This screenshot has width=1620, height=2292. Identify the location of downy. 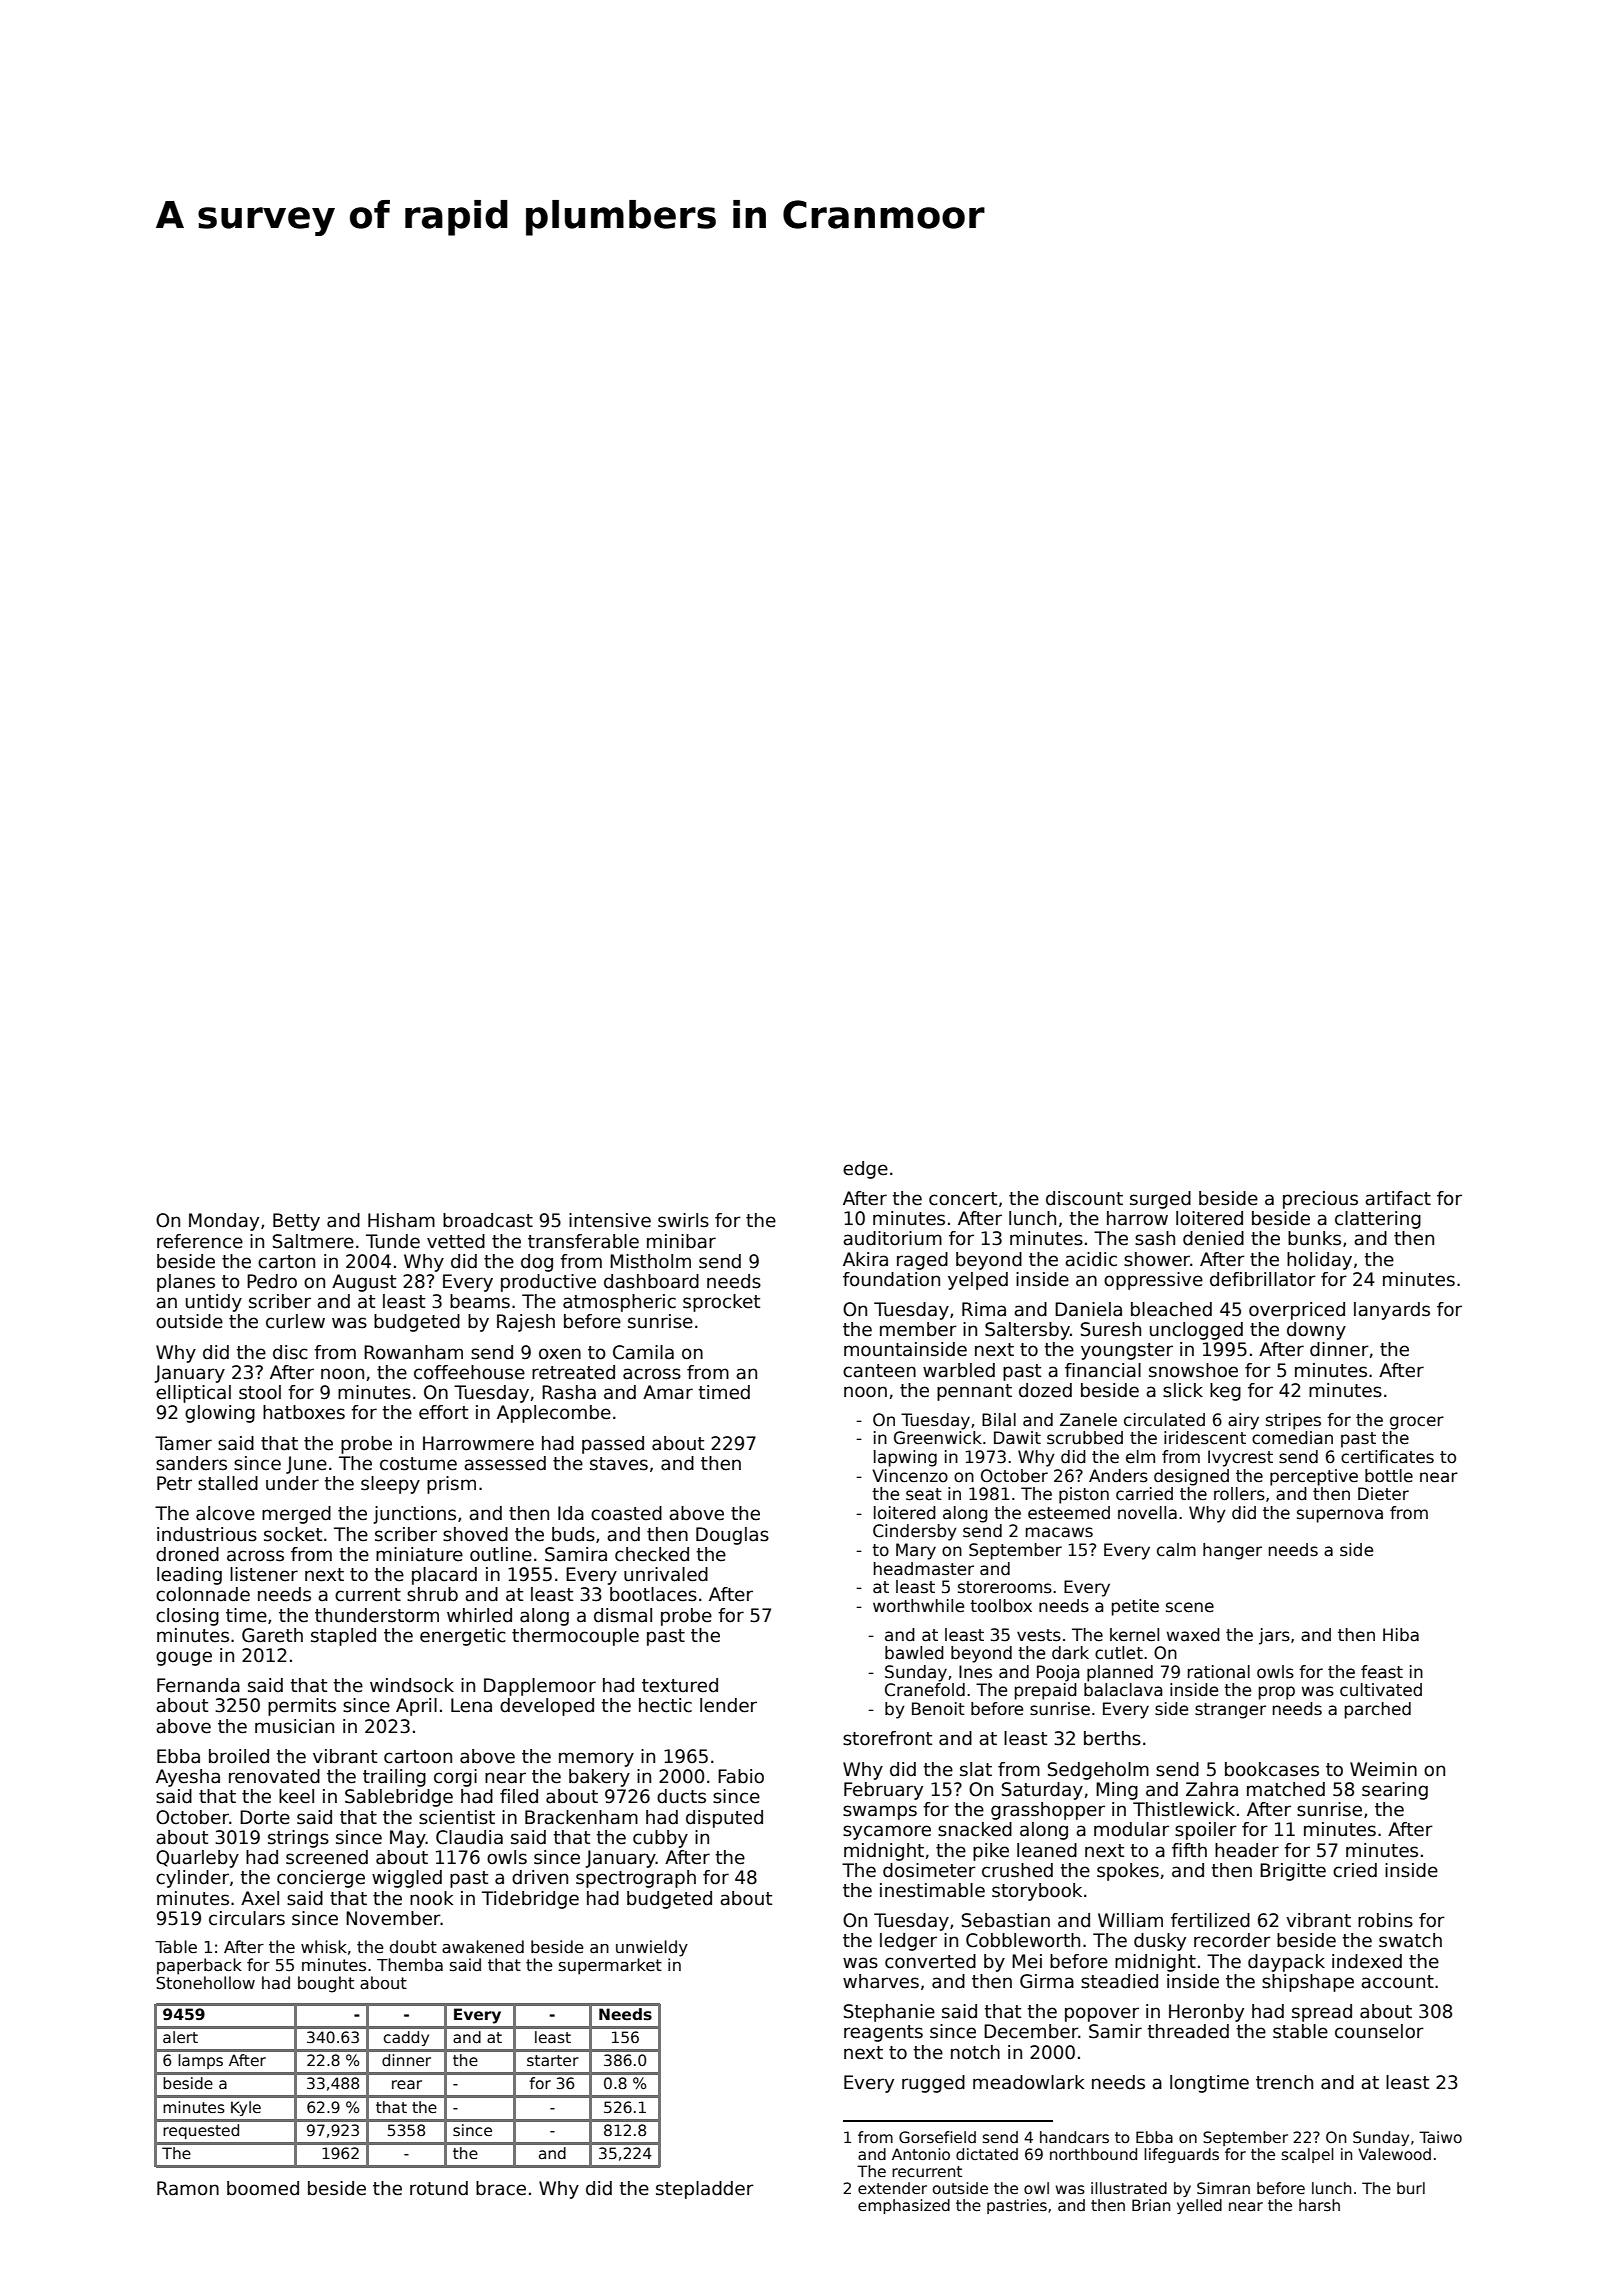
(1316, 1331).
